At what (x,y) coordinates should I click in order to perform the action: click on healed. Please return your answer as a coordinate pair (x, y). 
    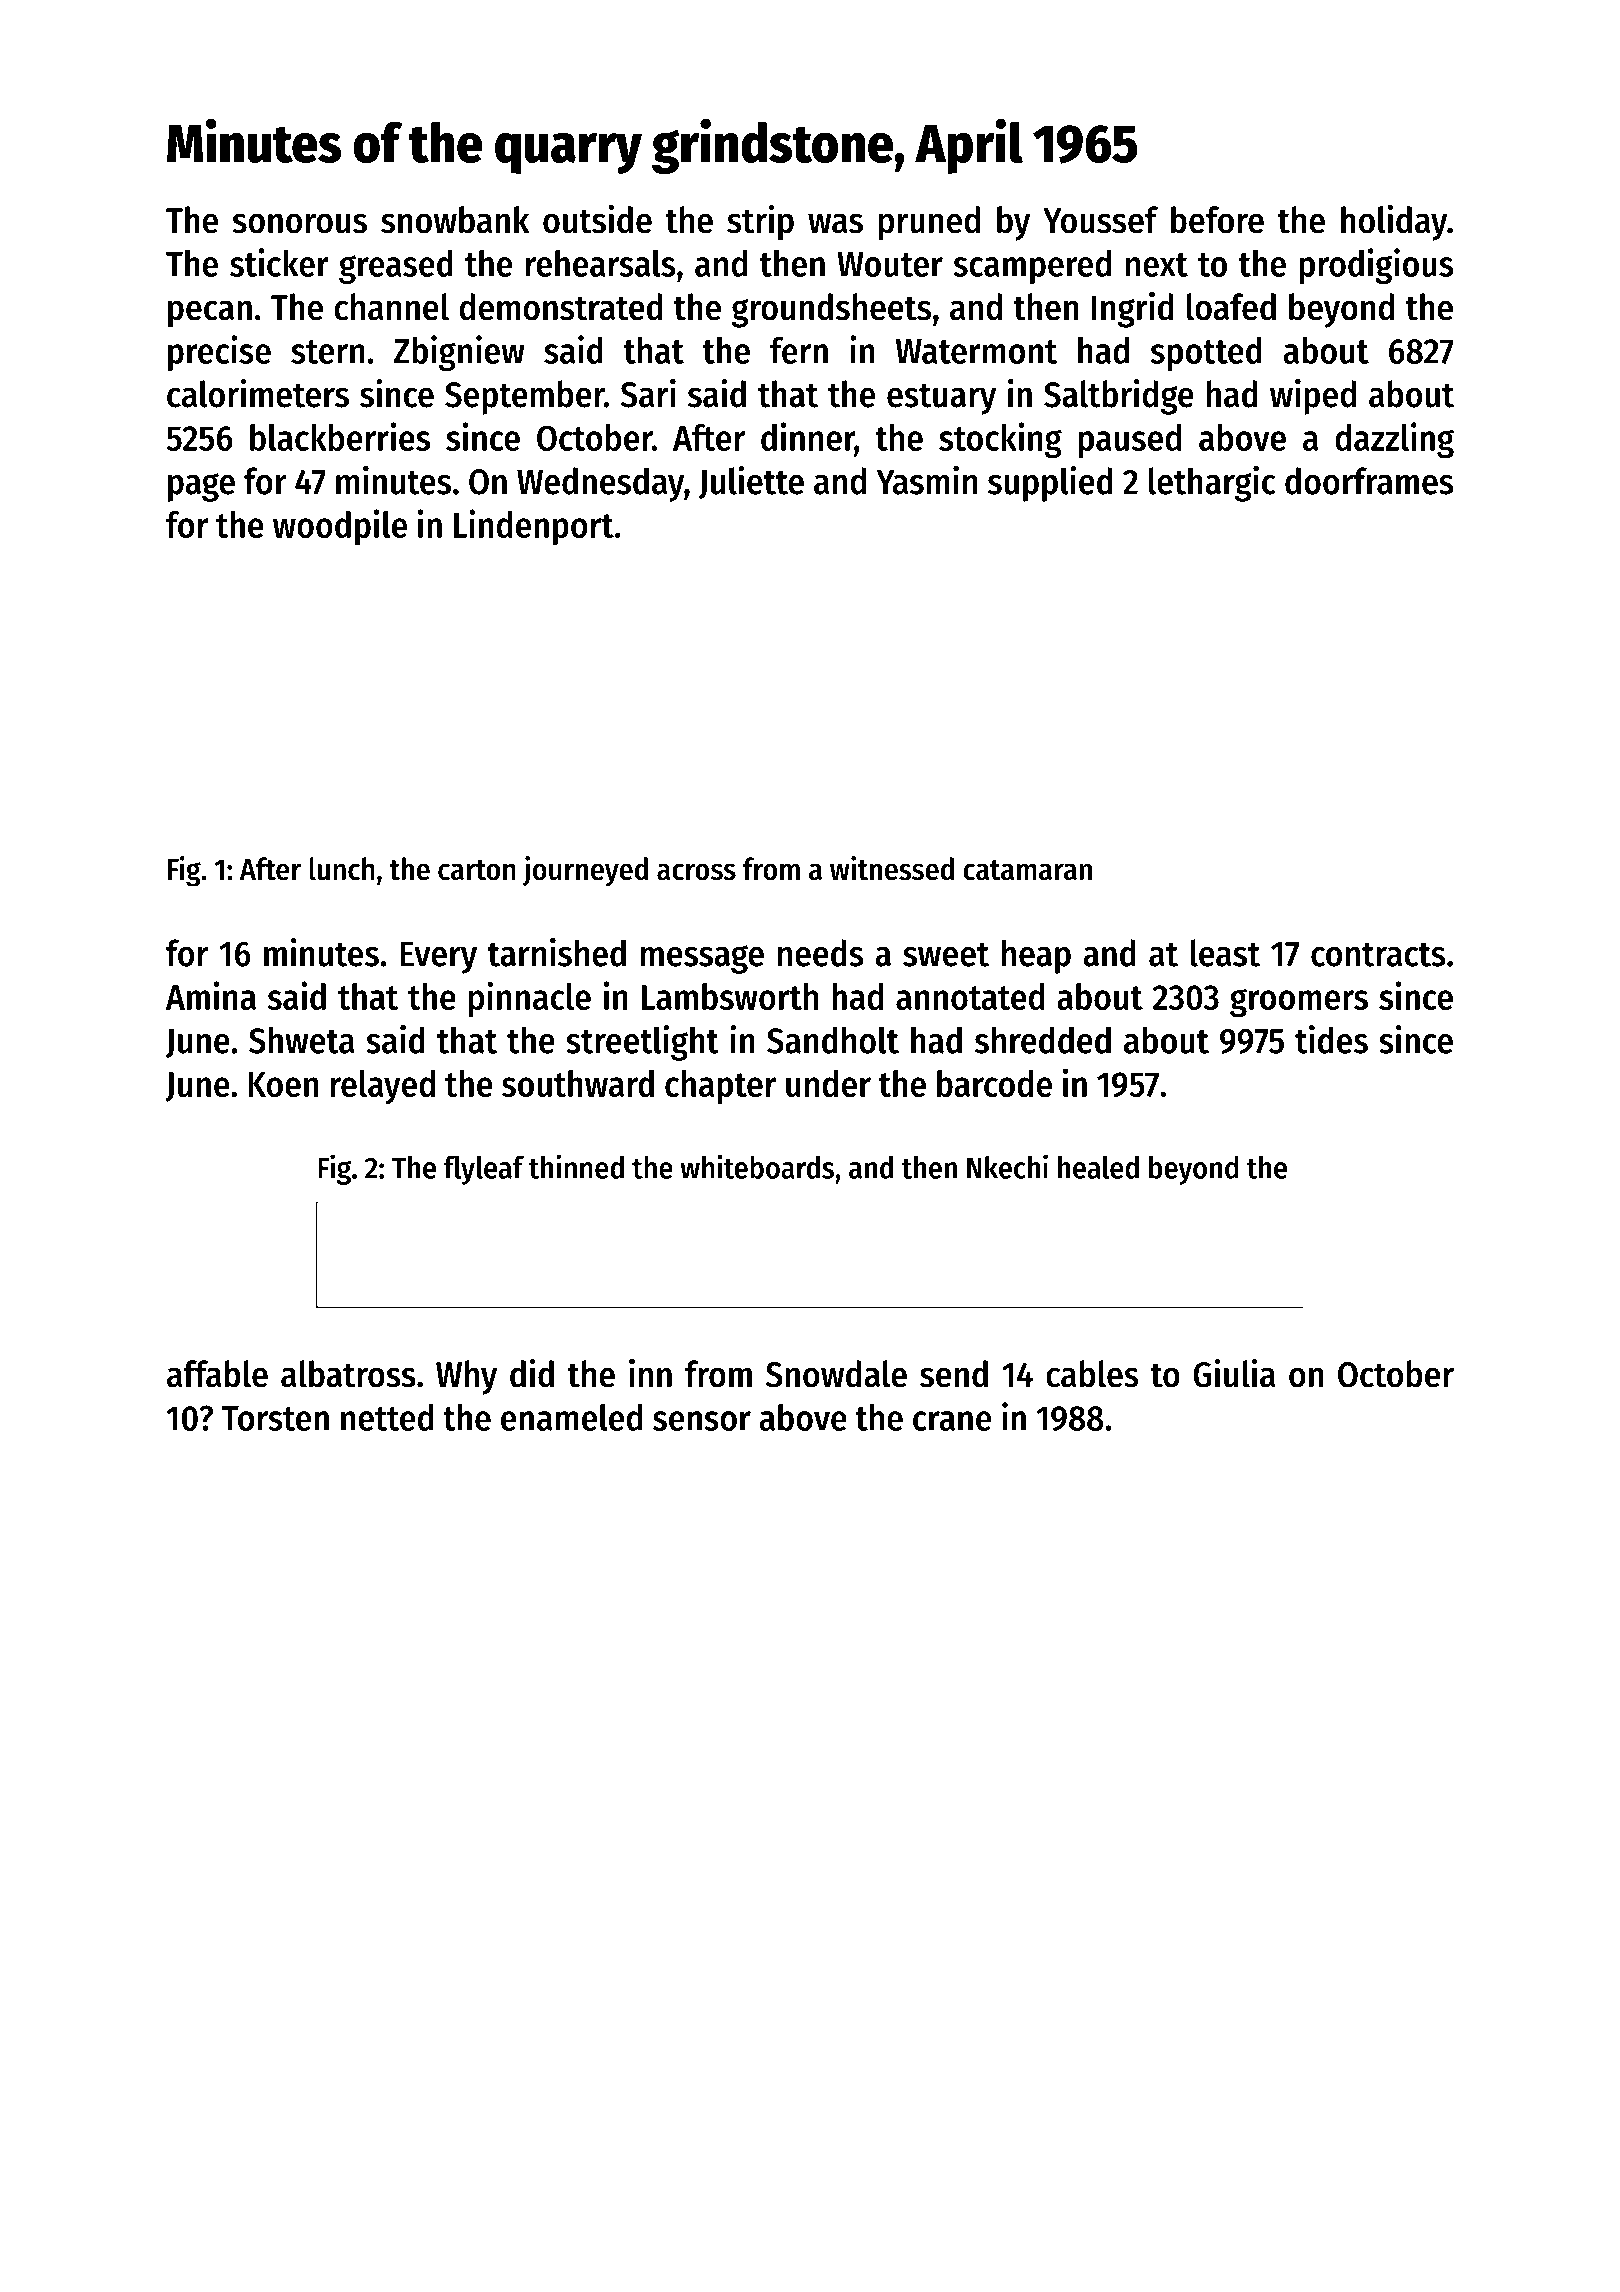
    Looking at the image, I should click on (1098, 1167).
